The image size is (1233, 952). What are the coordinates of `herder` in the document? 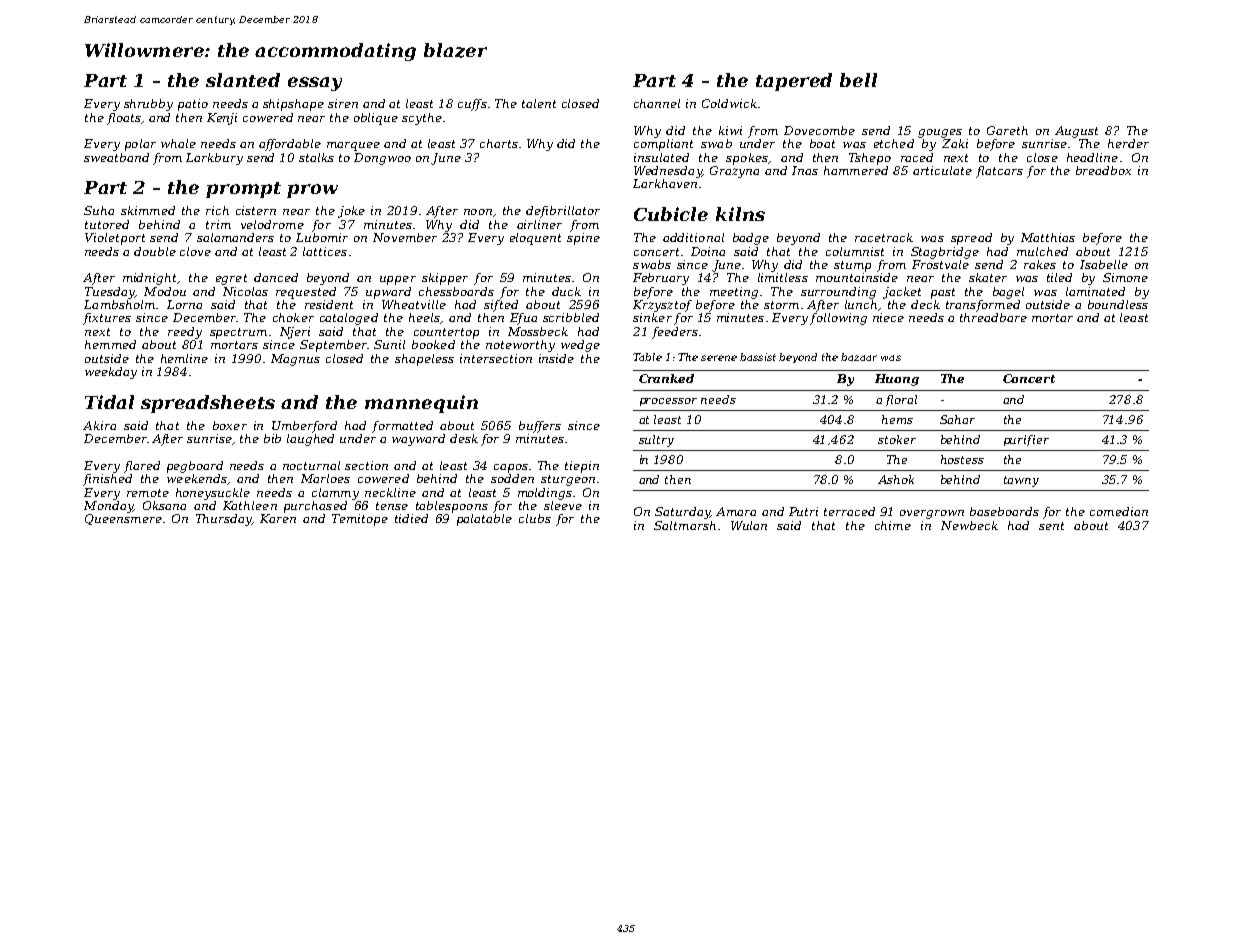 It's located at (1128, 143).
